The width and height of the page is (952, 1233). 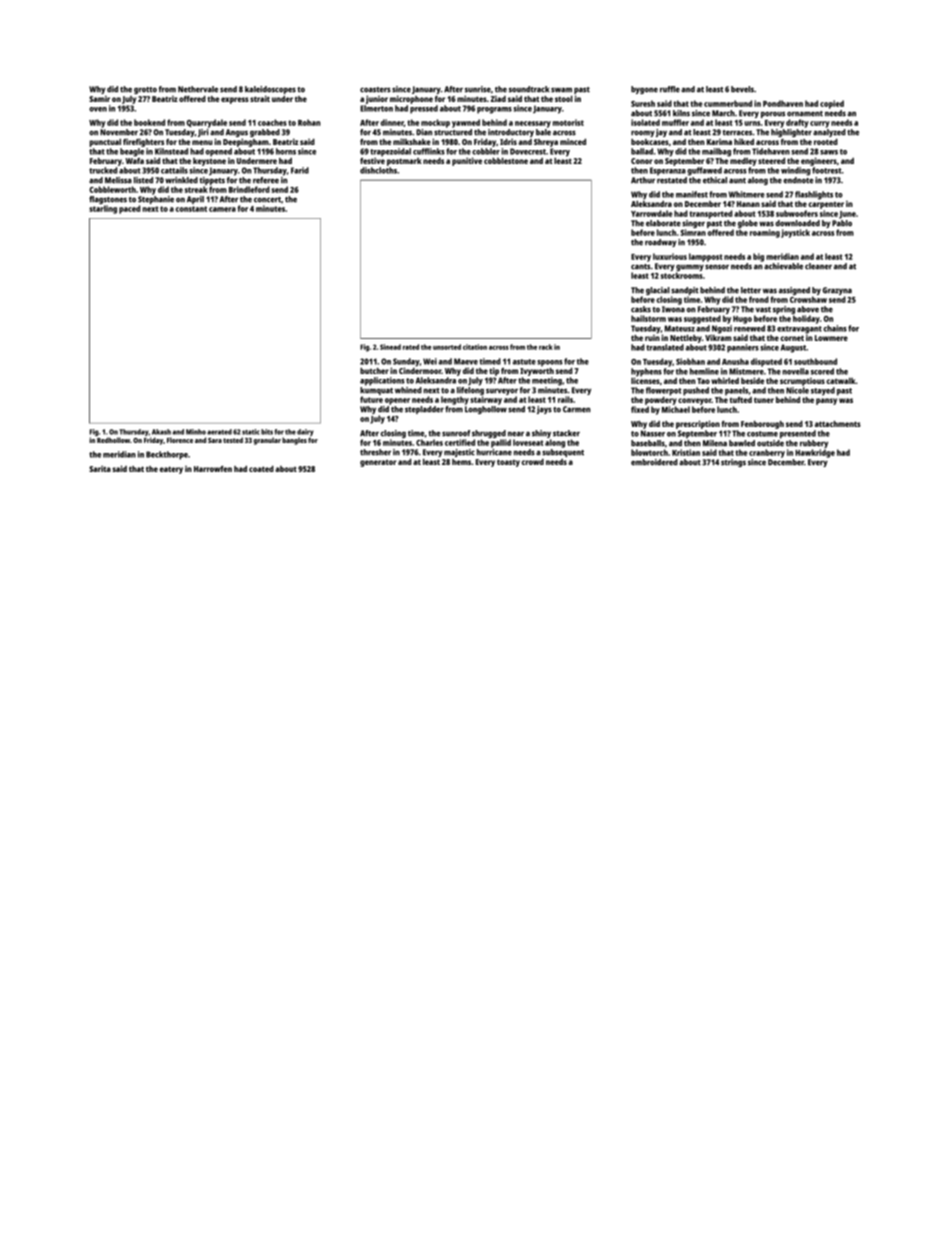 What do you see at coordinates (651, 213) in the page?
I see `Yarrowdale` at bounding box center [651, 213].
